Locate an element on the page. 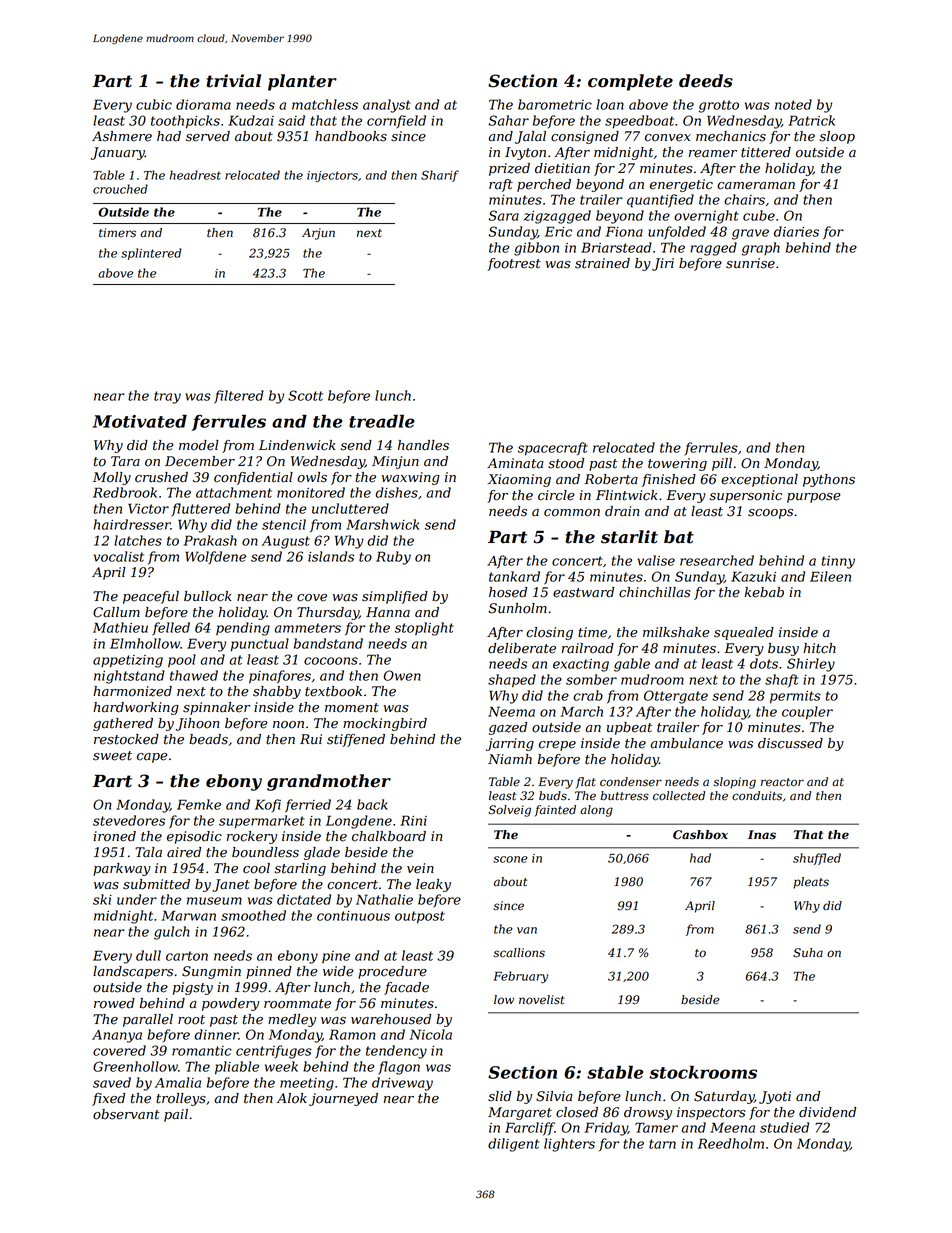 The height and width of the page is (1233, 952). Reedholm is located at coordinates (731, 1143).
